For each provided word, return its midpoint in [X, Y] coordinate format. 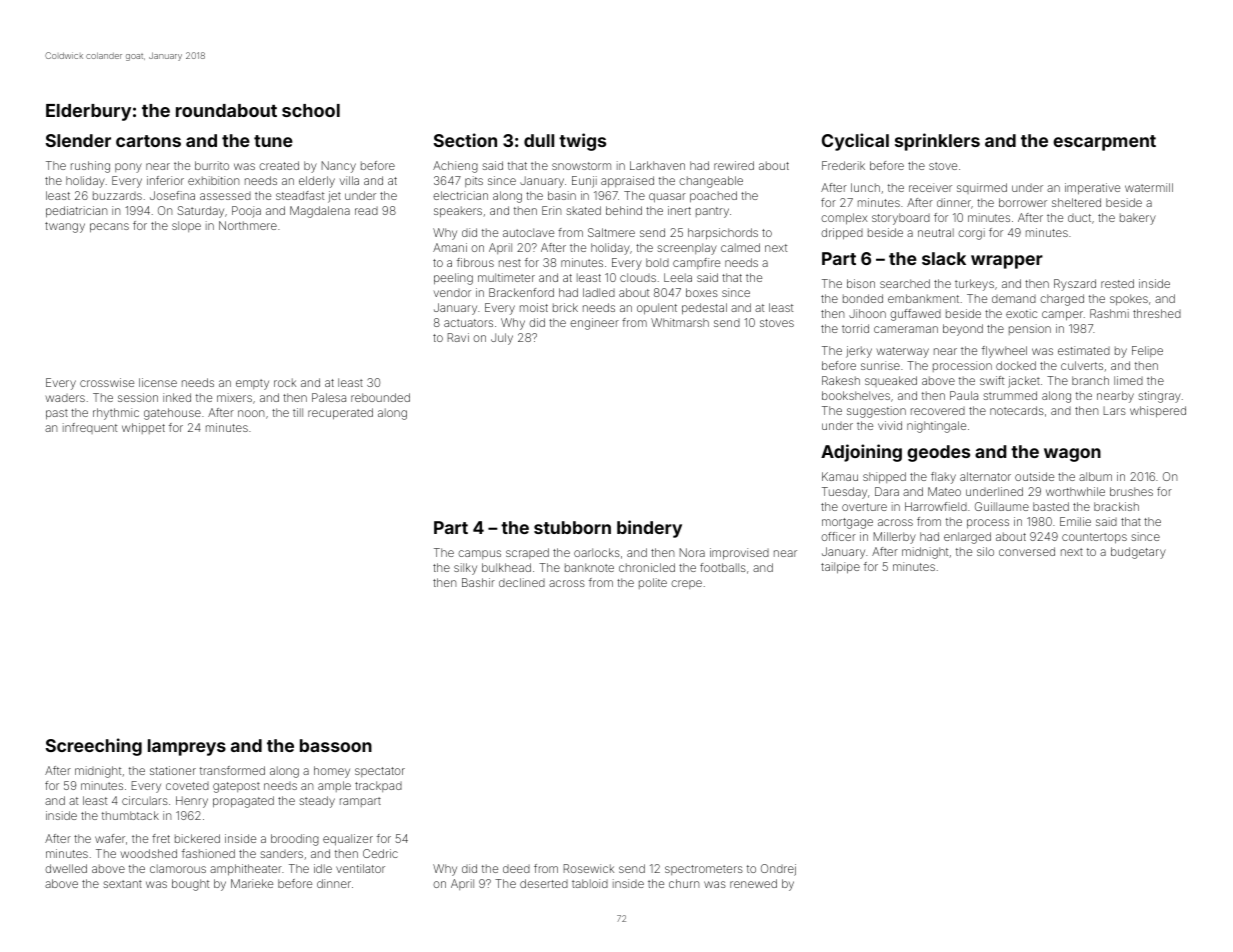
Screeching [94, 747]
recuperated [340, 414]
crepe [686, 584]
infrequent [90, 428]
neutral [936, 232]
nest [510, 263]
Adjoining [861, 453]
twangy [65, 227]
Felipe [1147, 351]
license [158, 382]
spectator [380, 772]
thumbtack [130, 815]
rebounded [380, 397]
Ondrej [778, 870]
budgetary [1138, 553]
